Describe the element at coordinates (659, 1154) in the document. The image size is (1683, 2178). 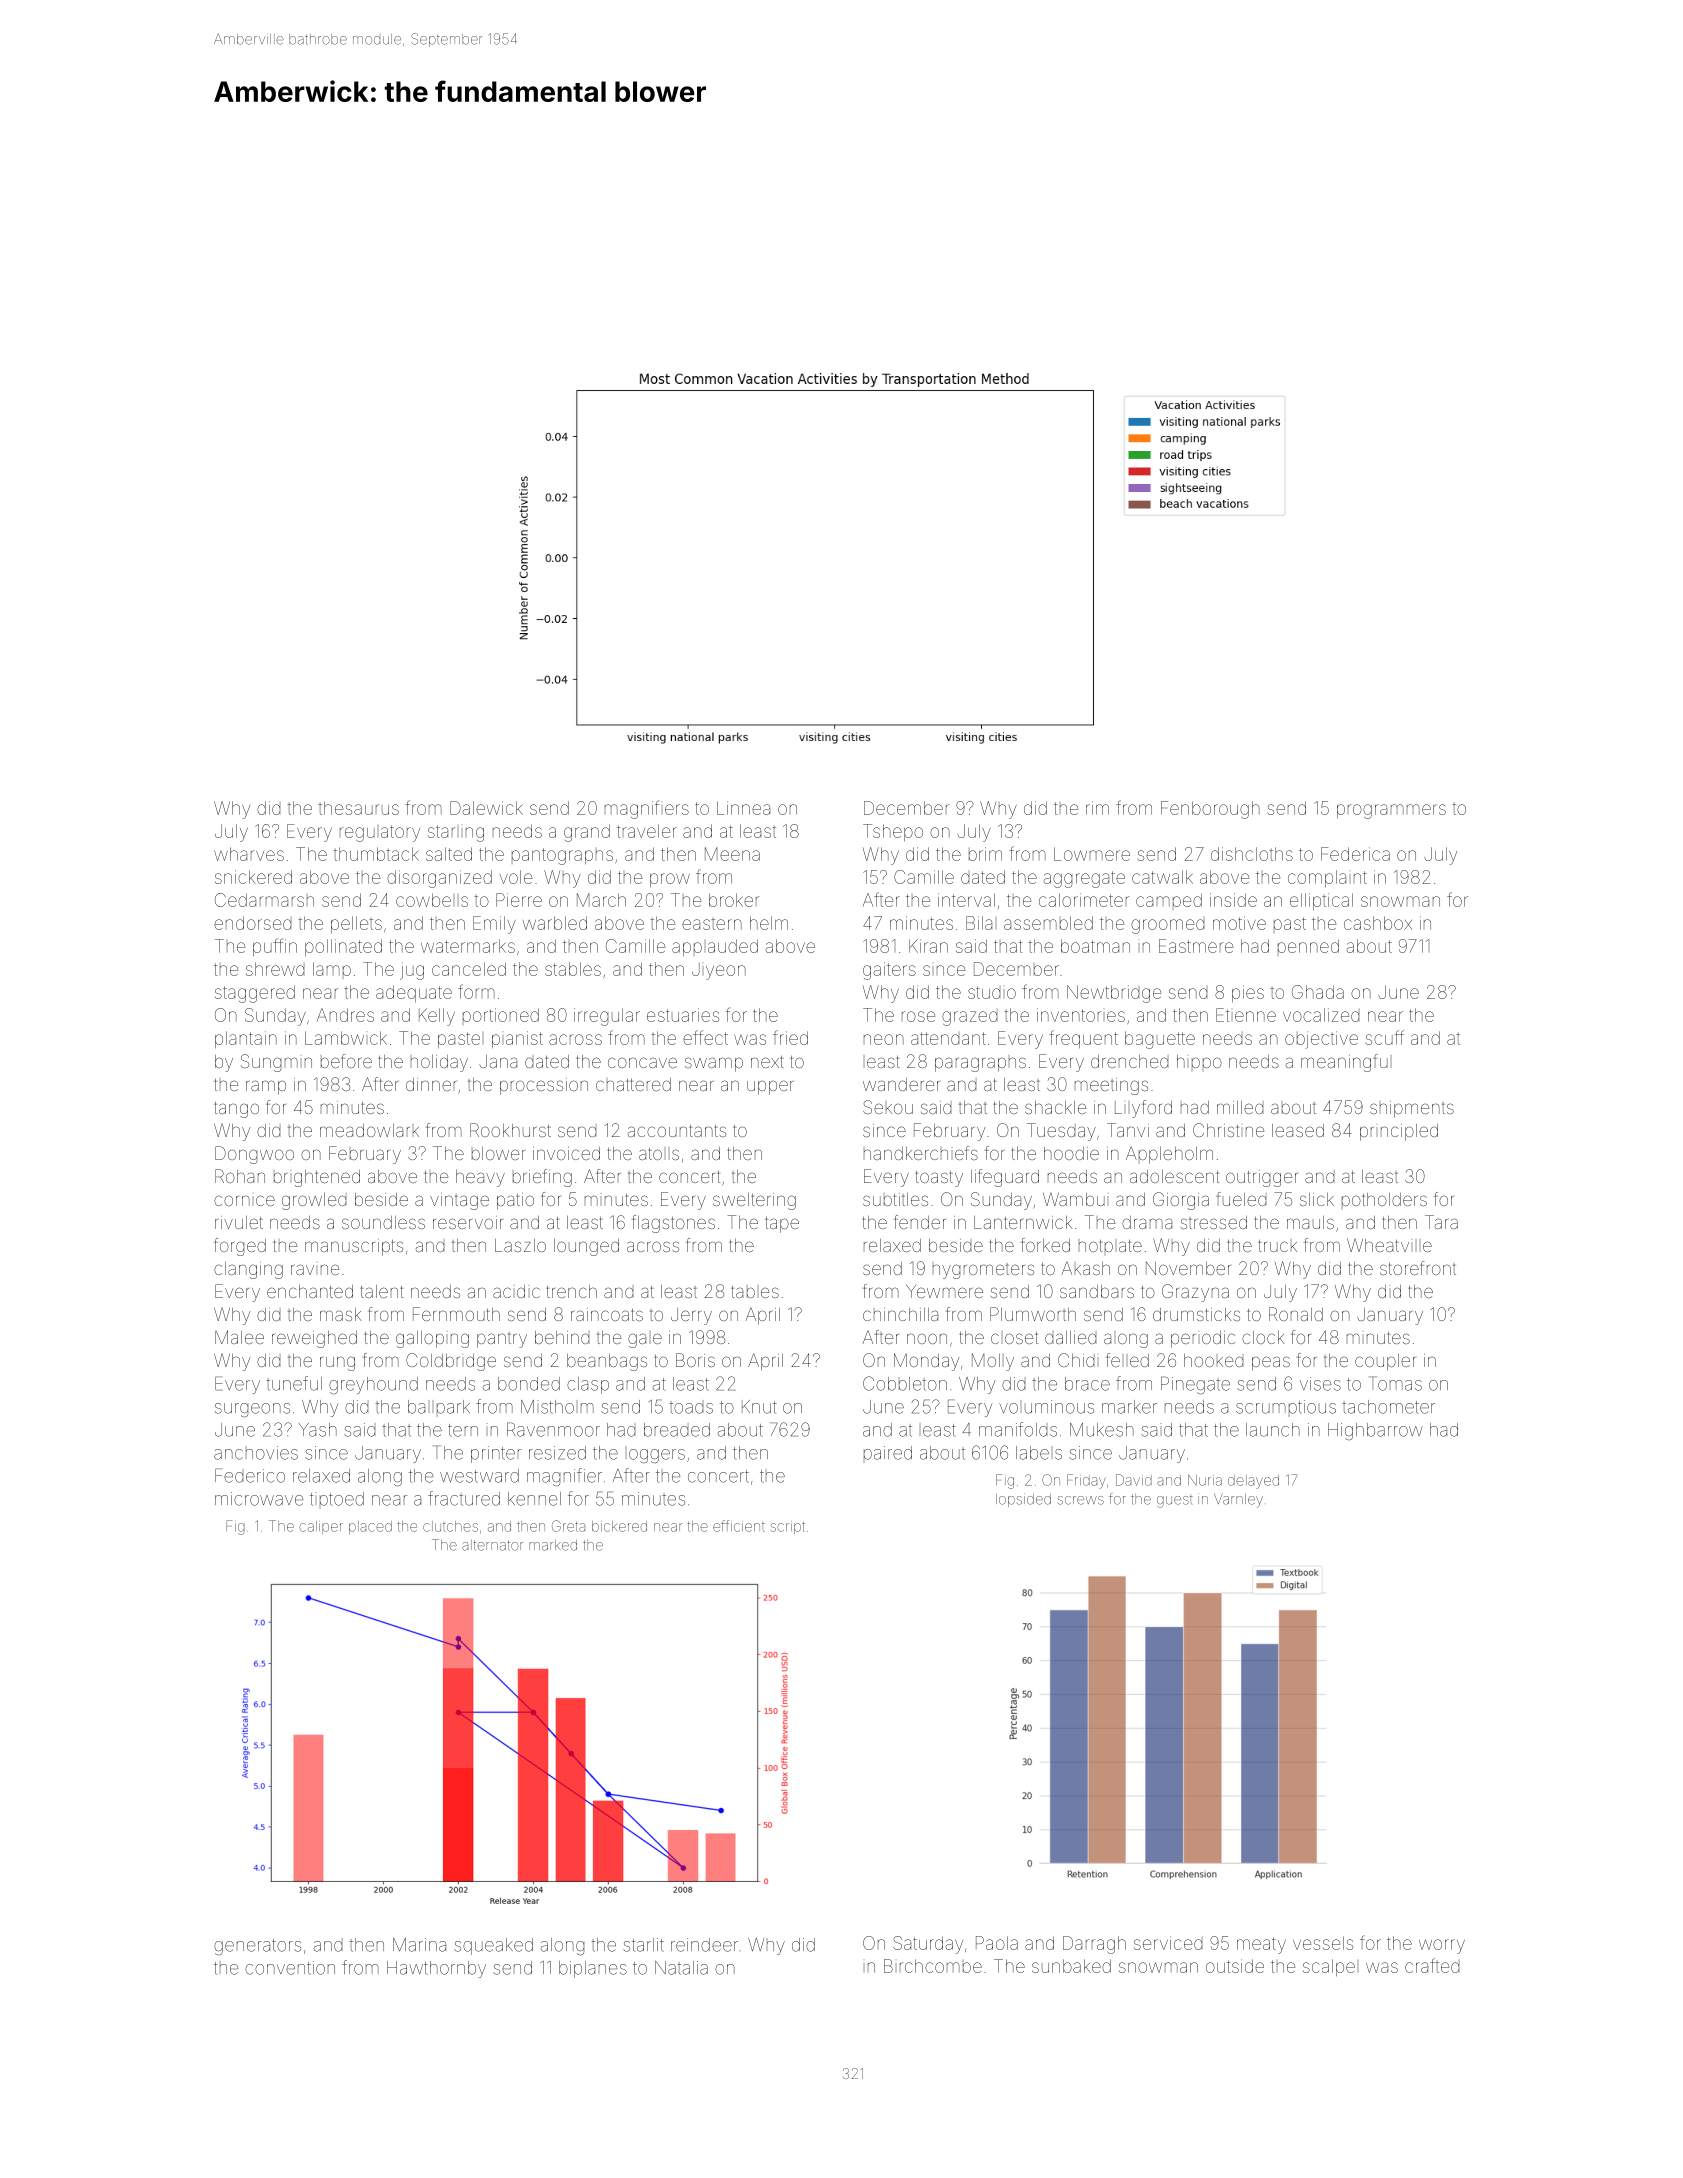
I see `atolls` at that location.
